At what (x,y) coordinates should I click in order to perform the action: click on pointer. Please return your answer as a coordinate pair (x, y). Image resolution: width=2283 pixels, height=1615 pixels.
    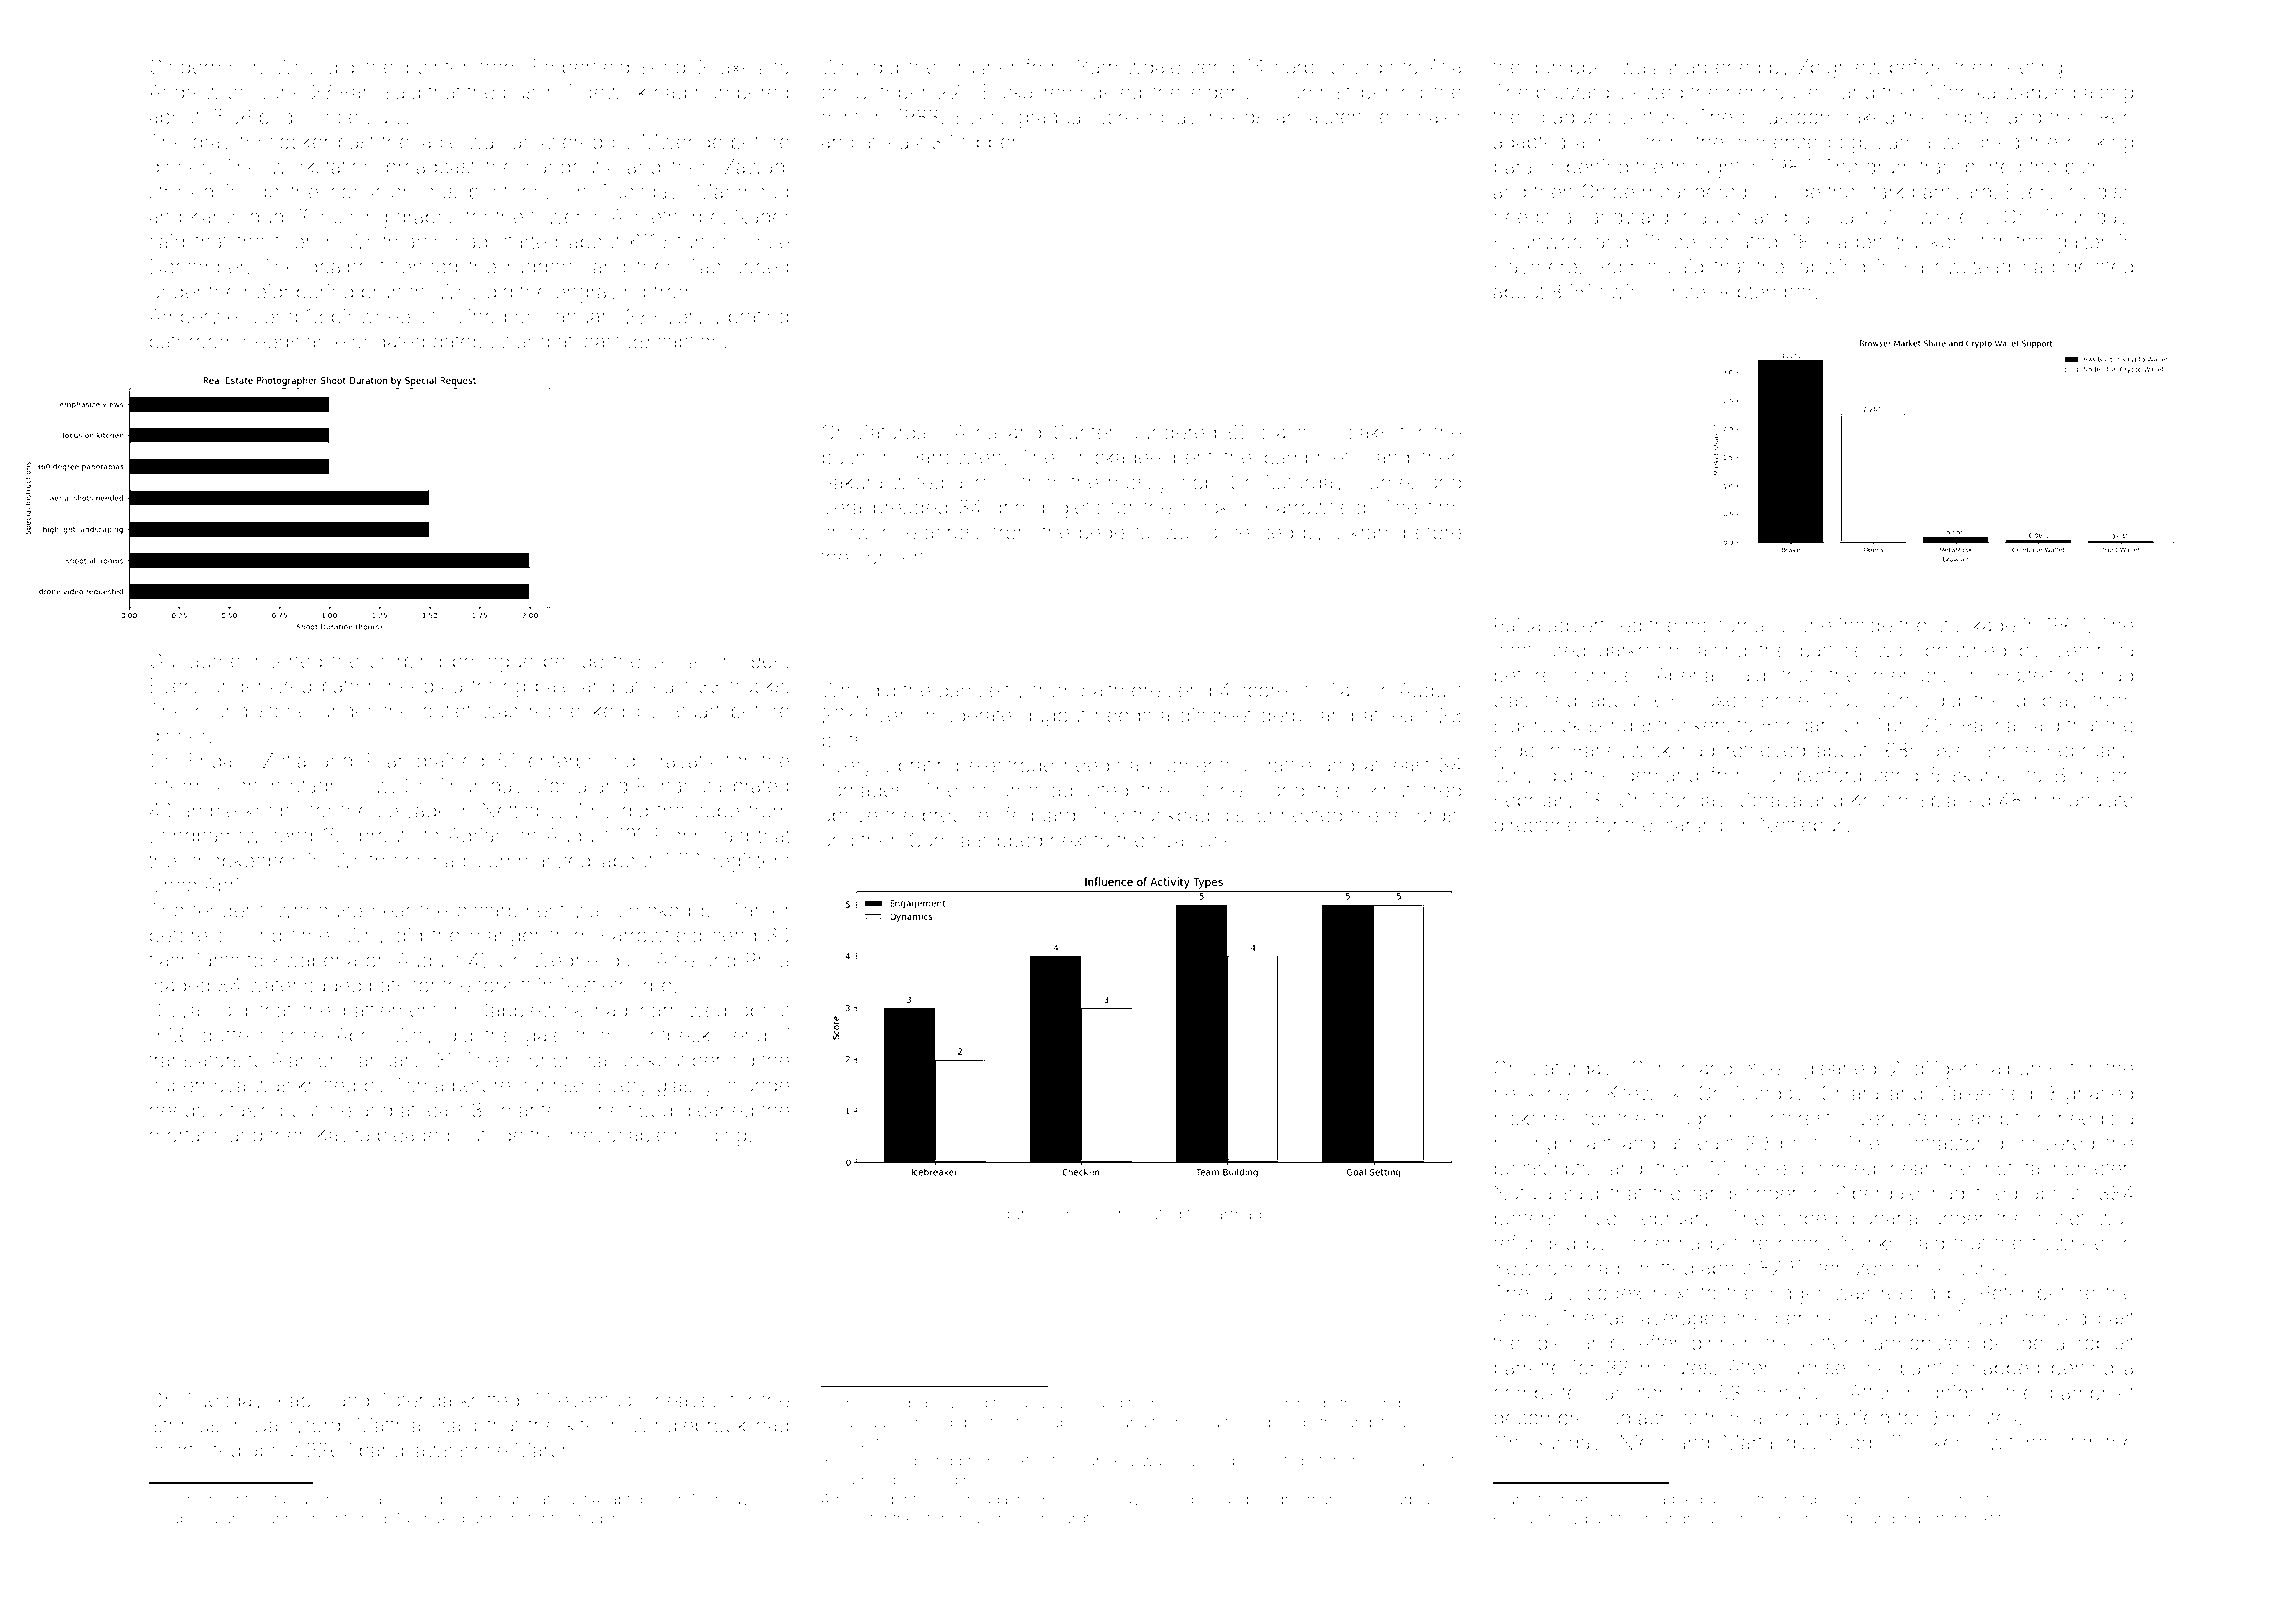
    Looking at the image, I should click on (437, 68).
